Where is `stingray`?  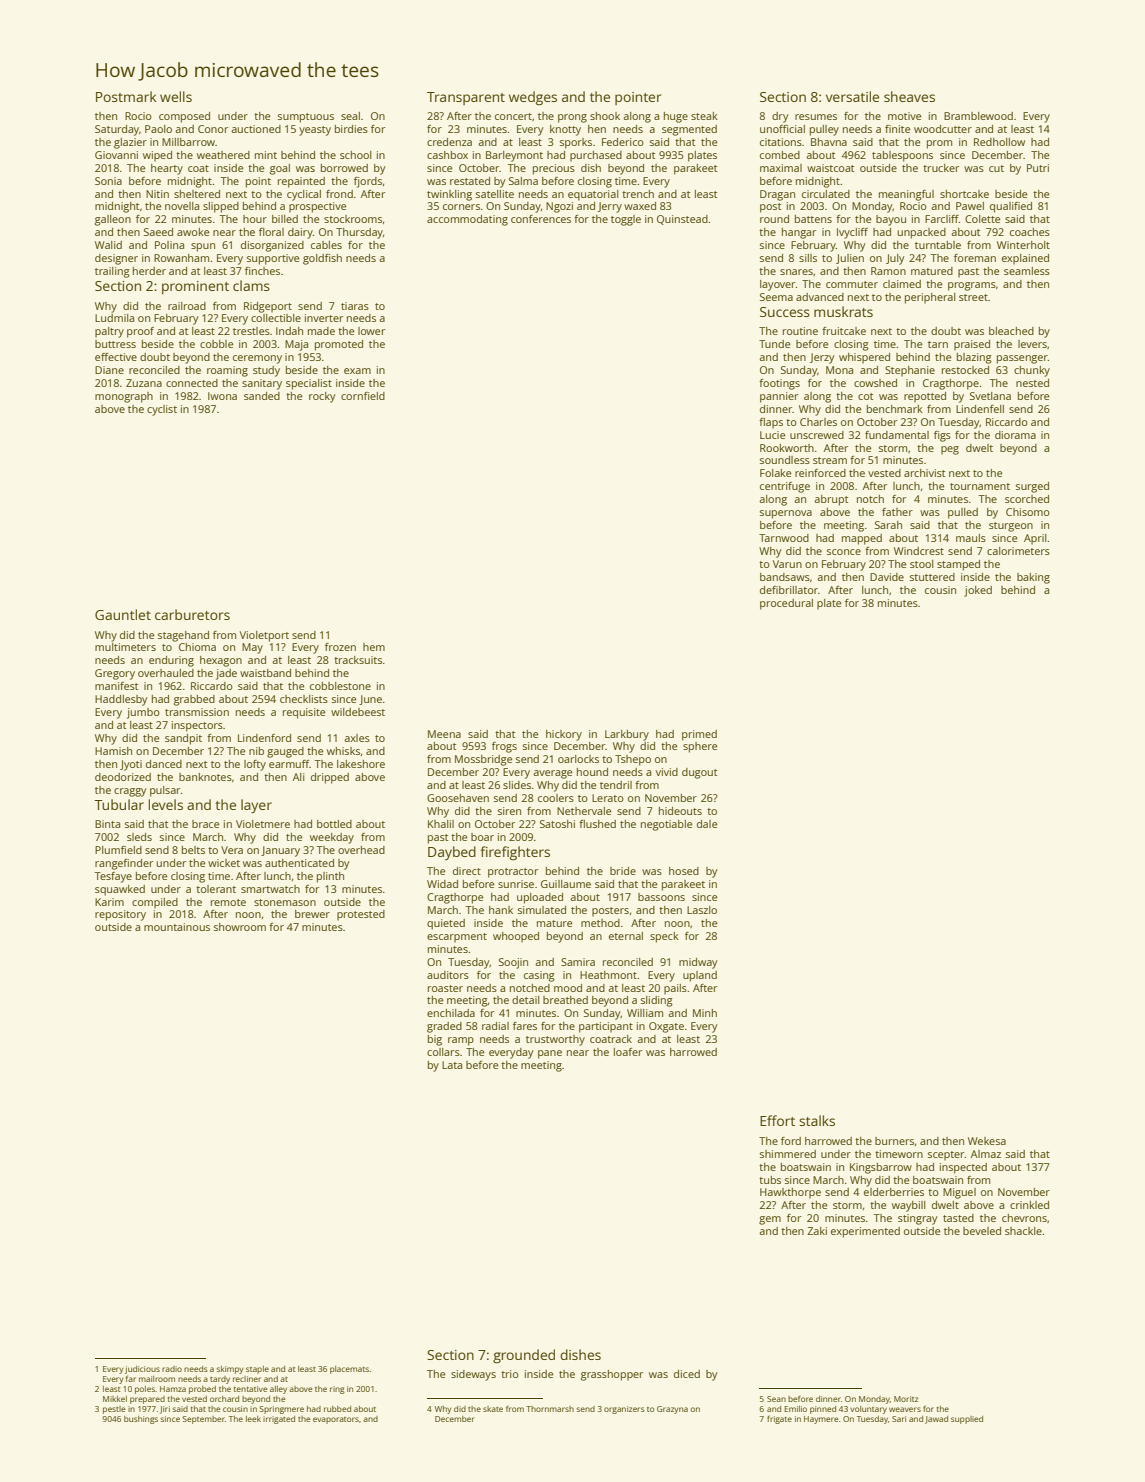 stingray is located at coordinates (917, 1219).
